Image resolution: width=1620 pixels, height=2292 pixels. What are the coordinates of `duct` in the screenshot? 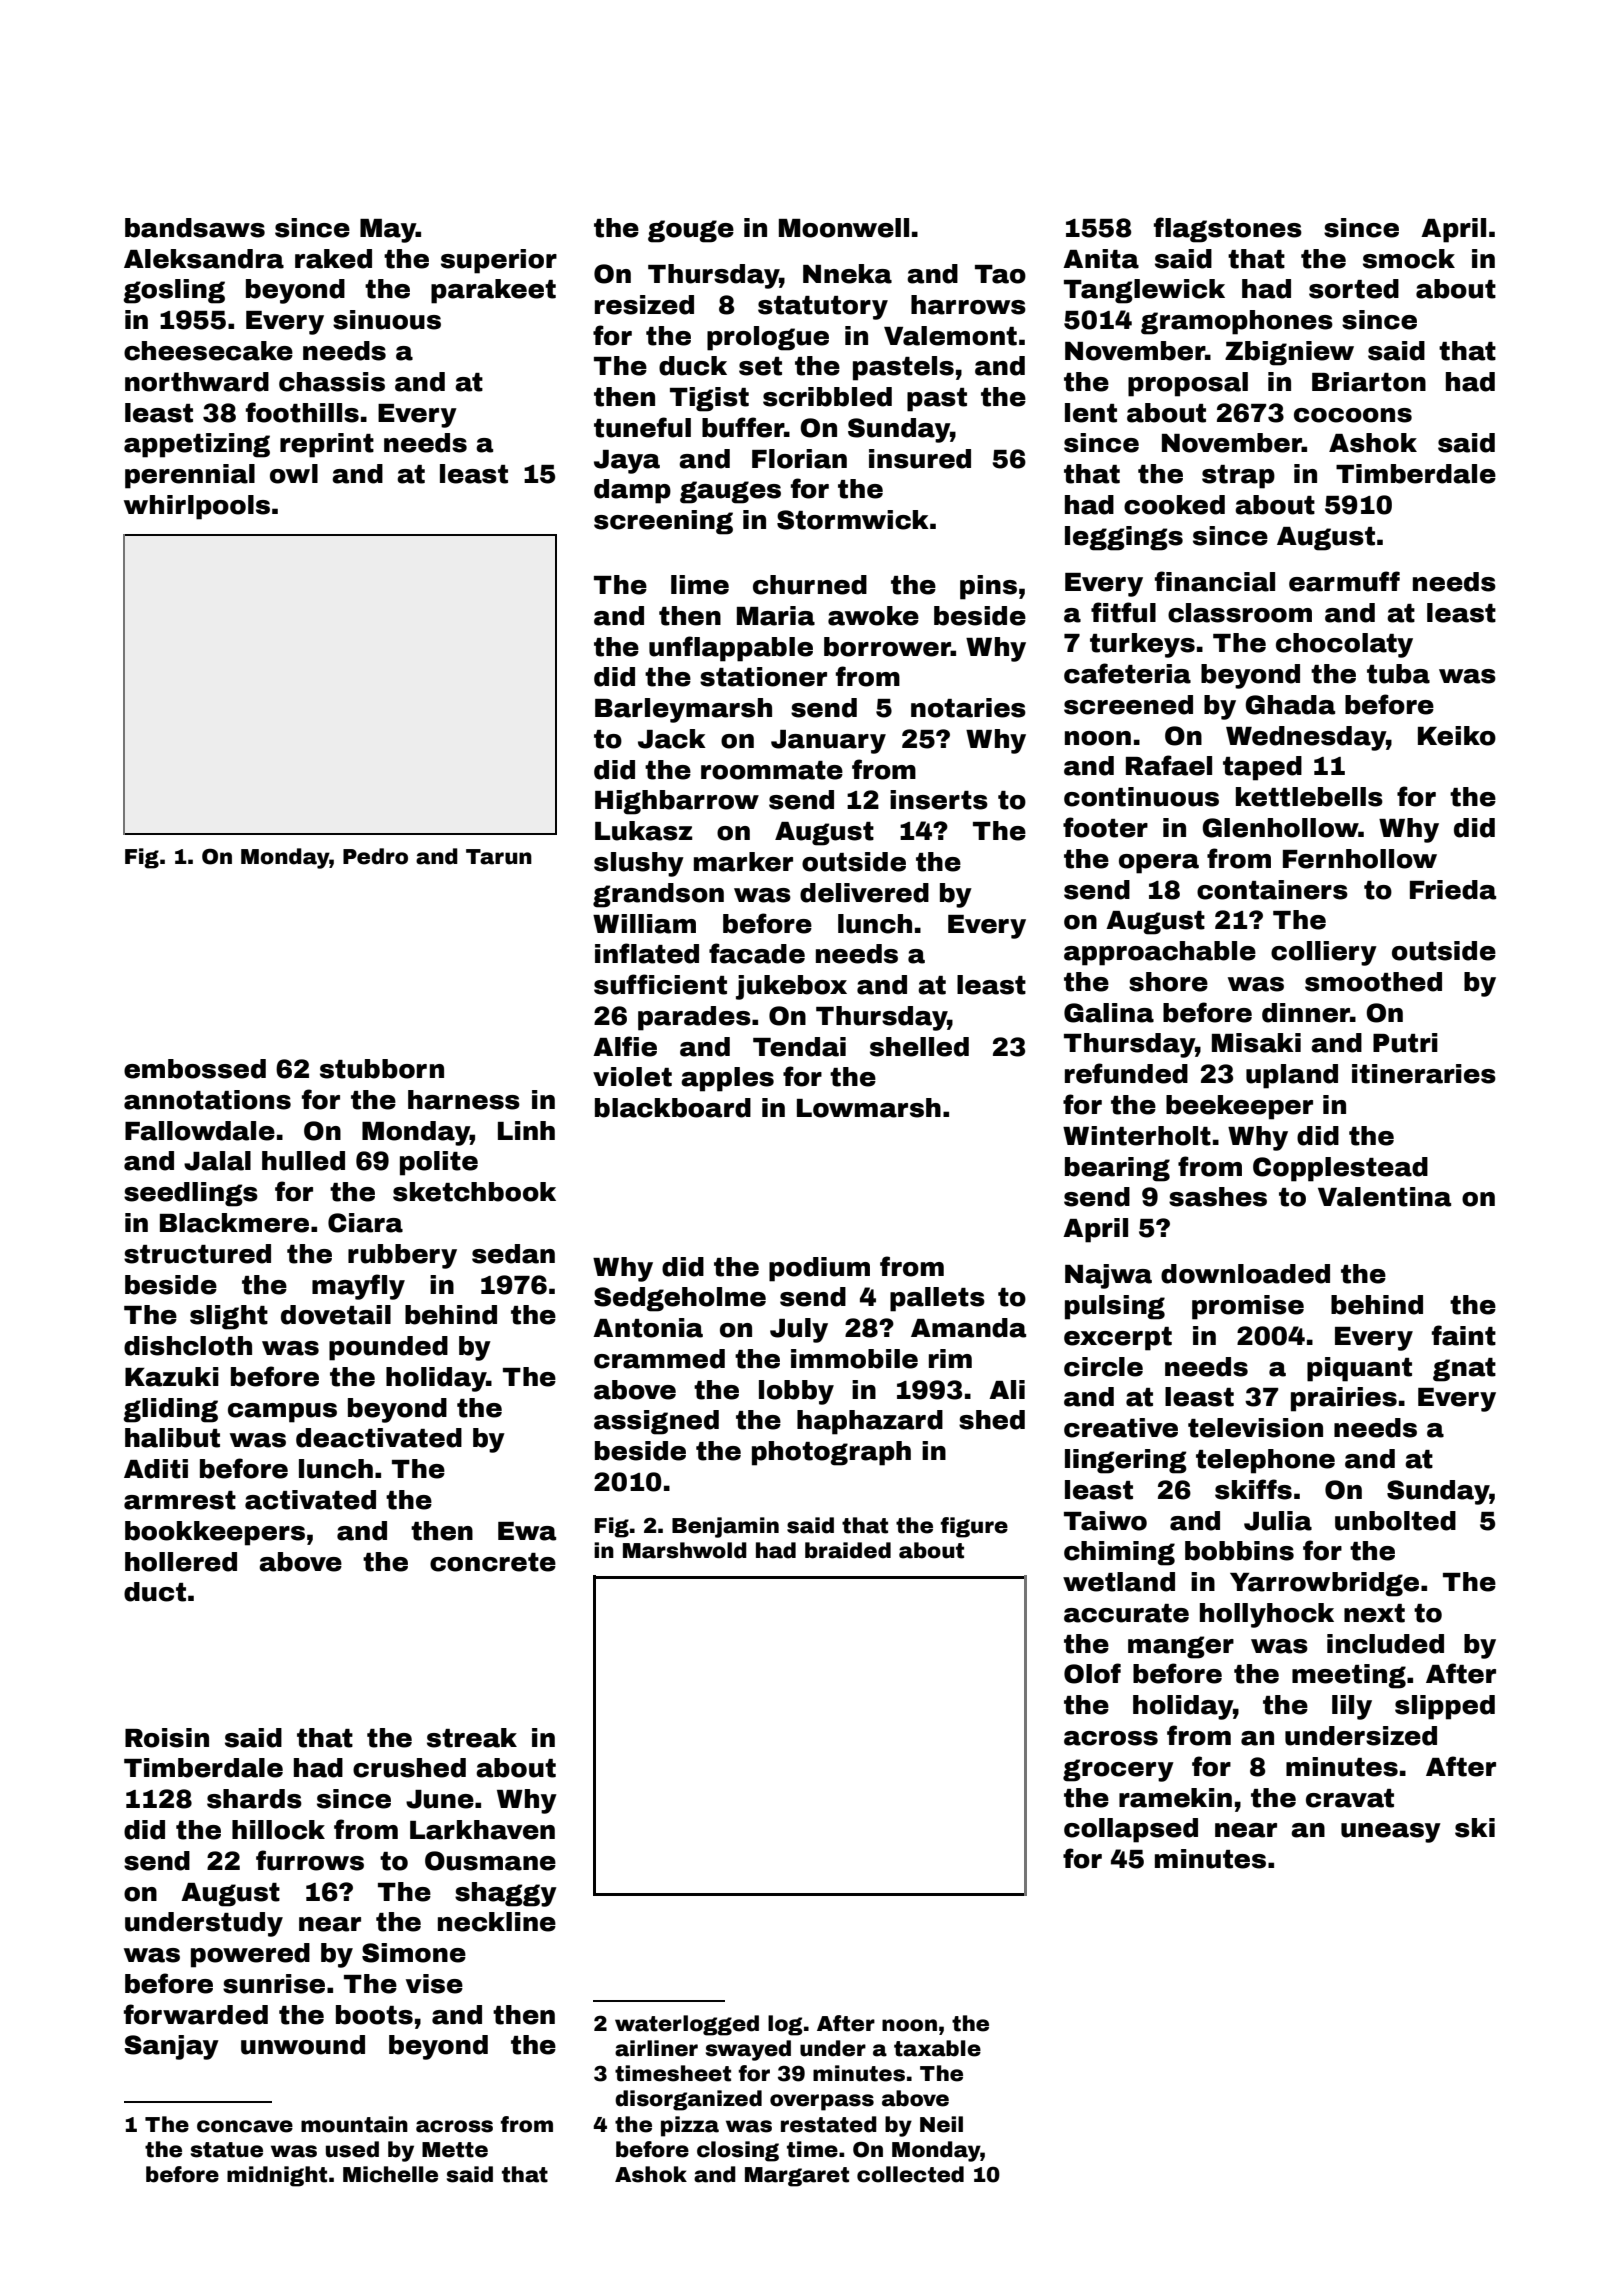 It's located at (155, 1592).
